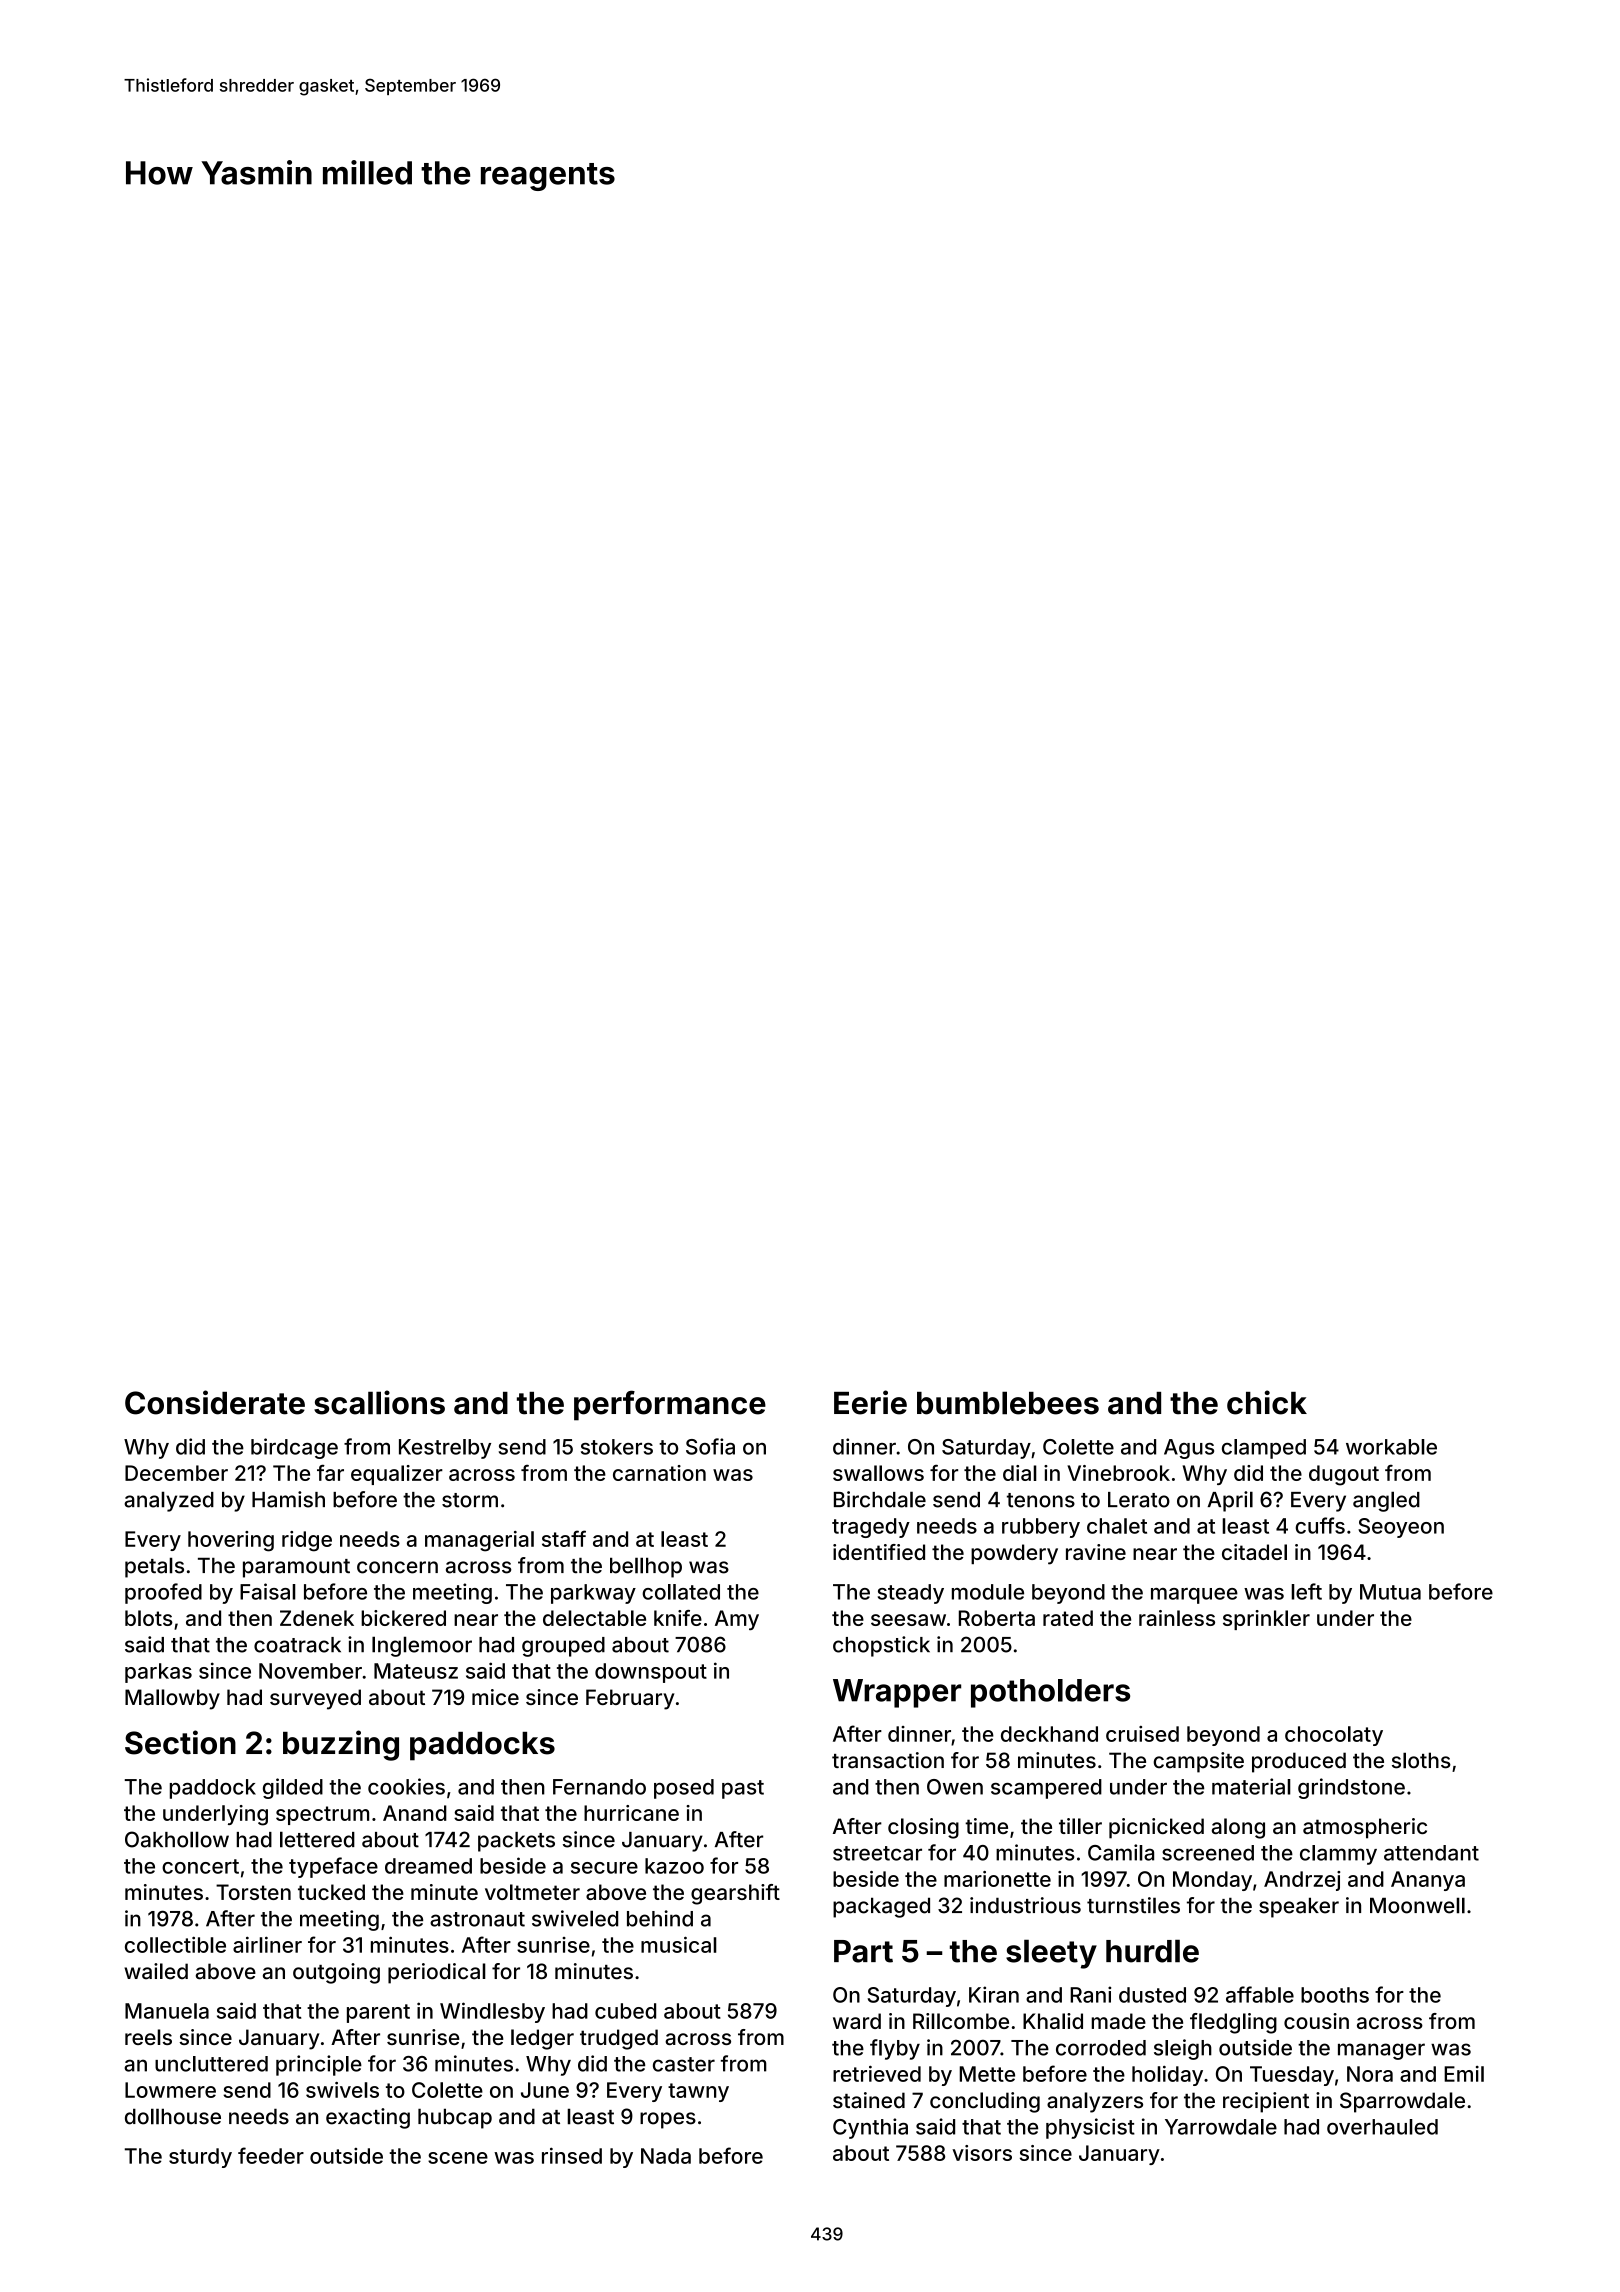  I want to click on sprinkler, so click(1266, 1620).
